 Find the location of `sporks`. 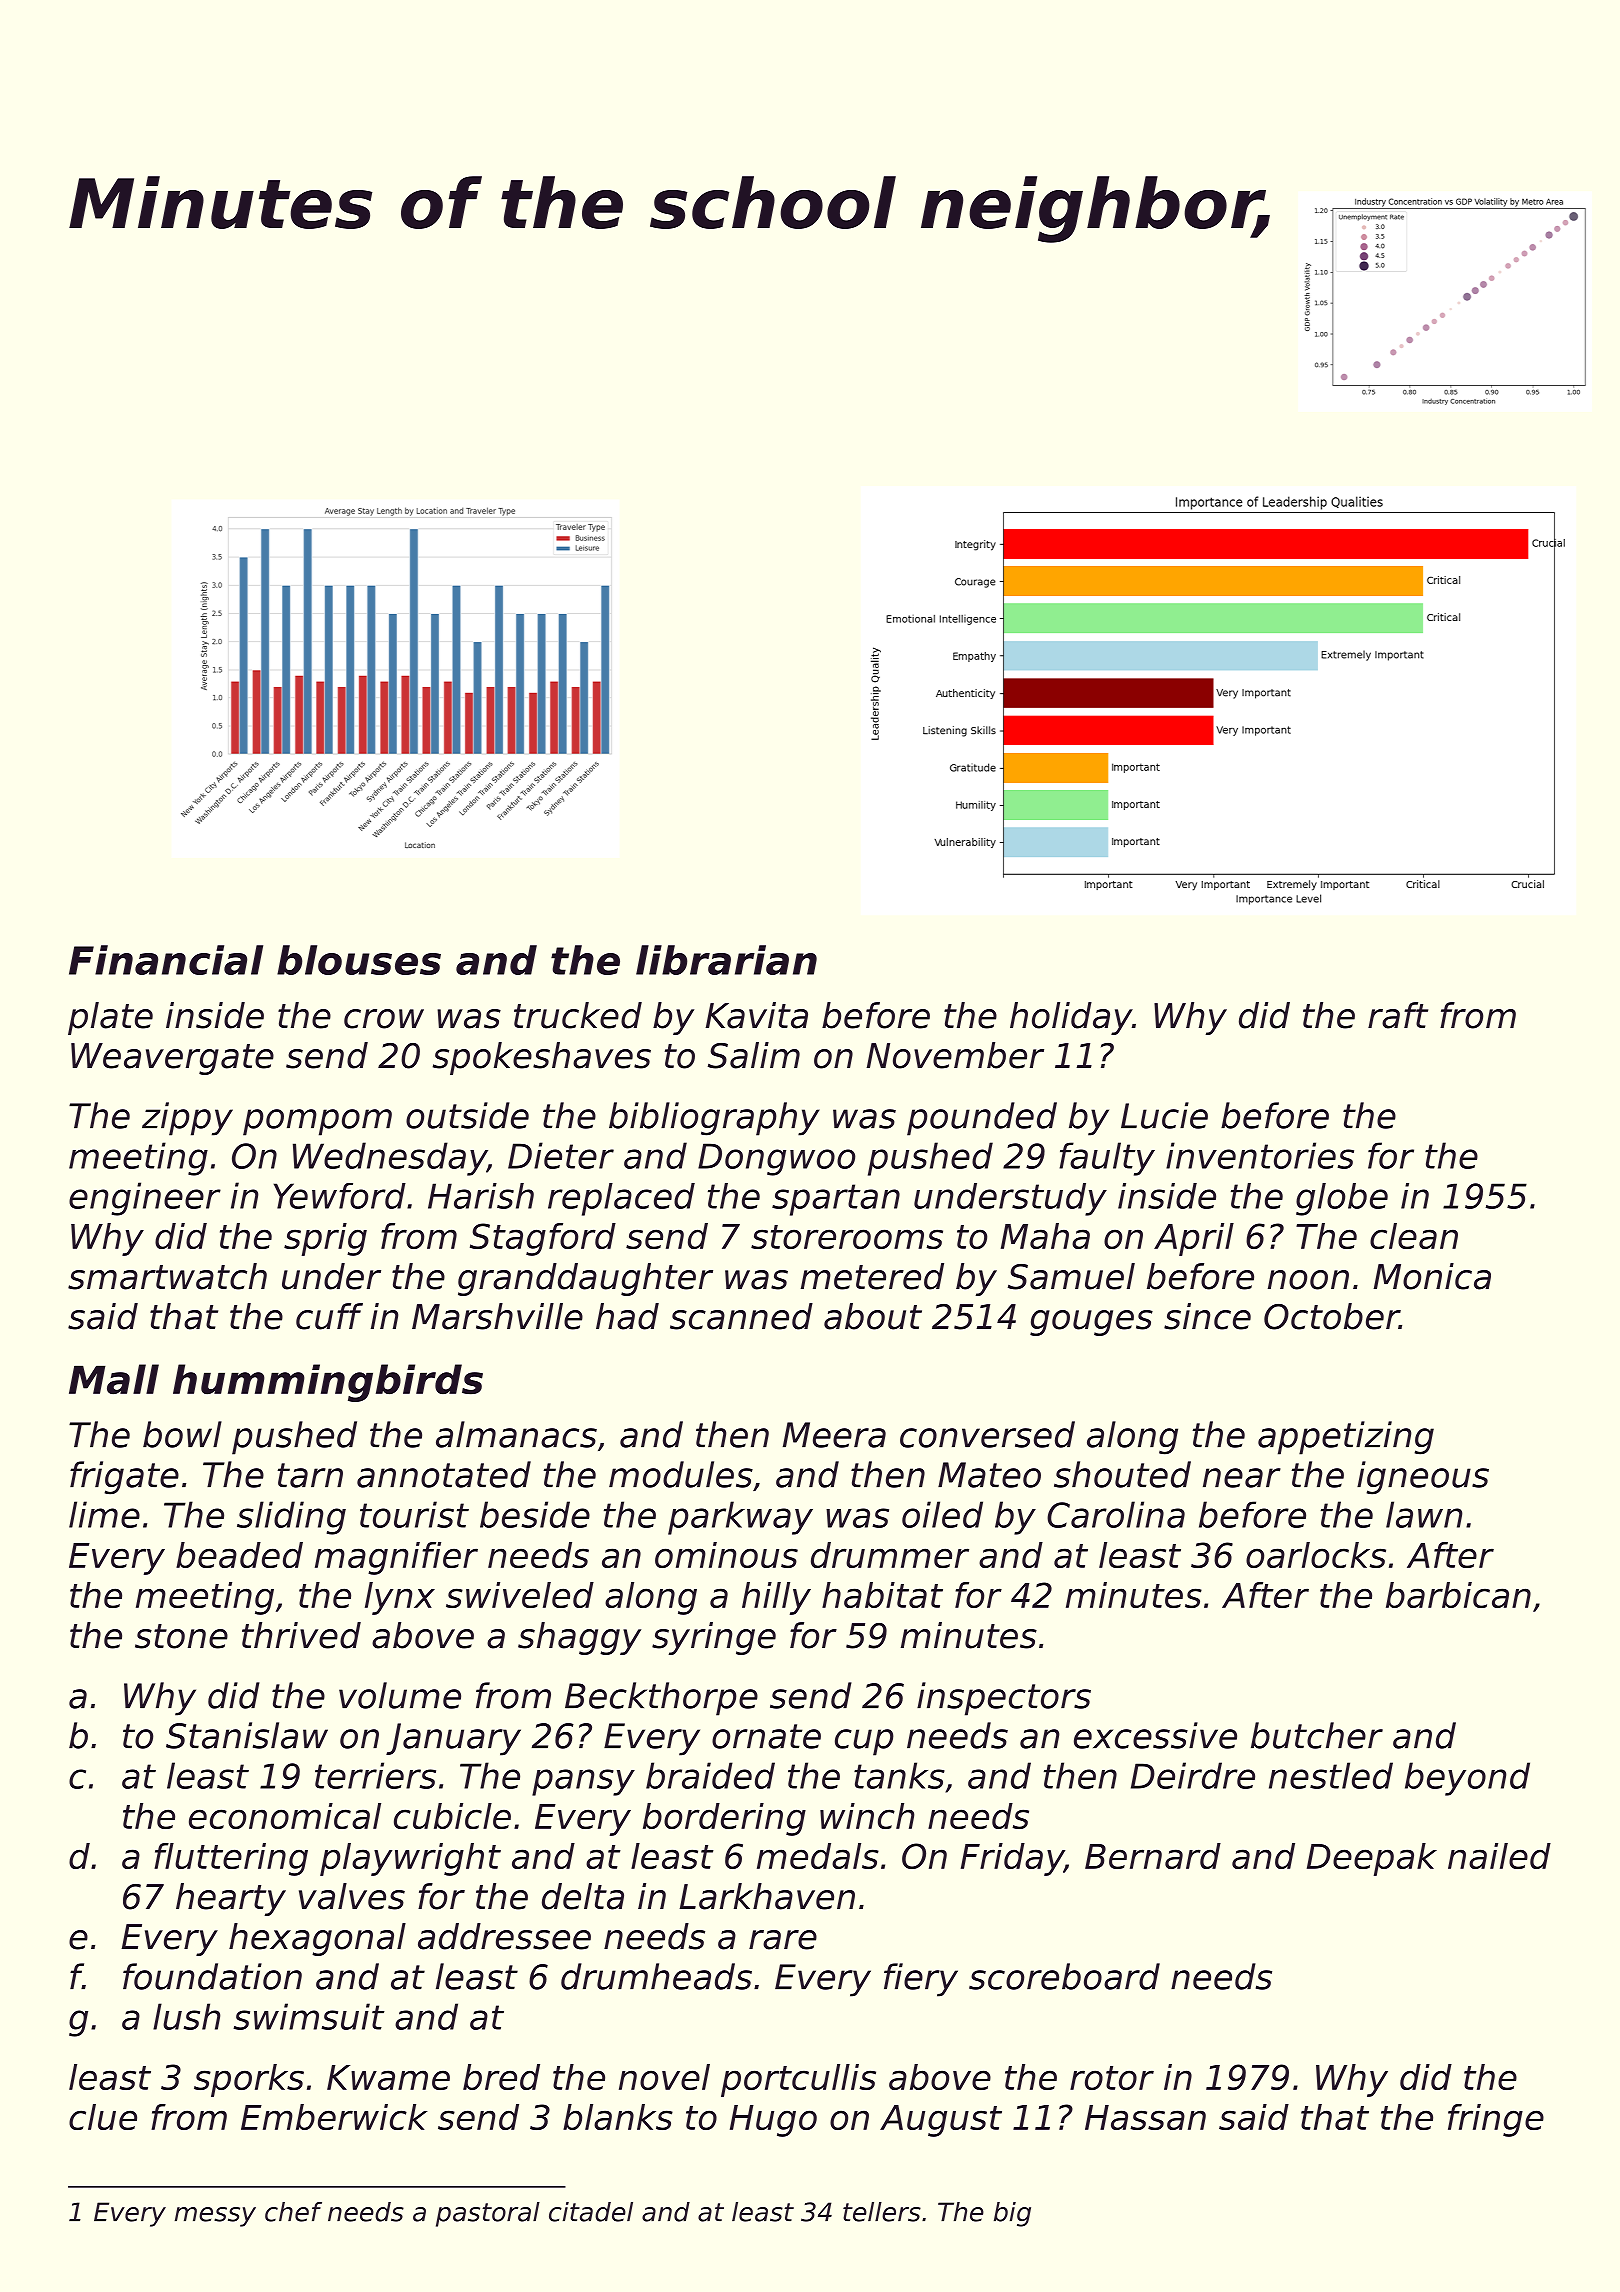

sporks is located at coordinates (249, 2080).
